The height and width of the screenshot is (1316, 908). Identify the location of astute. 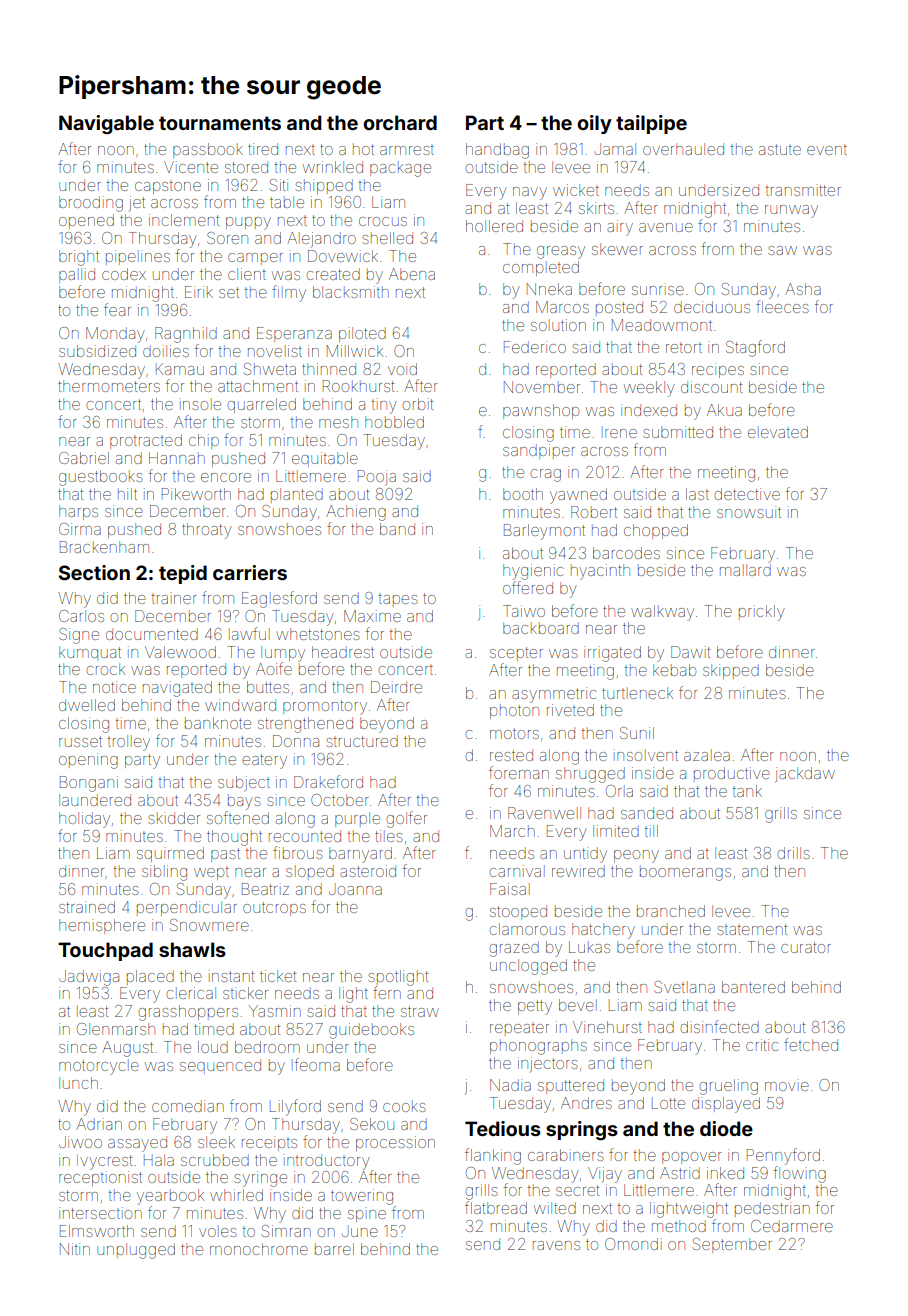
(780, 149).
